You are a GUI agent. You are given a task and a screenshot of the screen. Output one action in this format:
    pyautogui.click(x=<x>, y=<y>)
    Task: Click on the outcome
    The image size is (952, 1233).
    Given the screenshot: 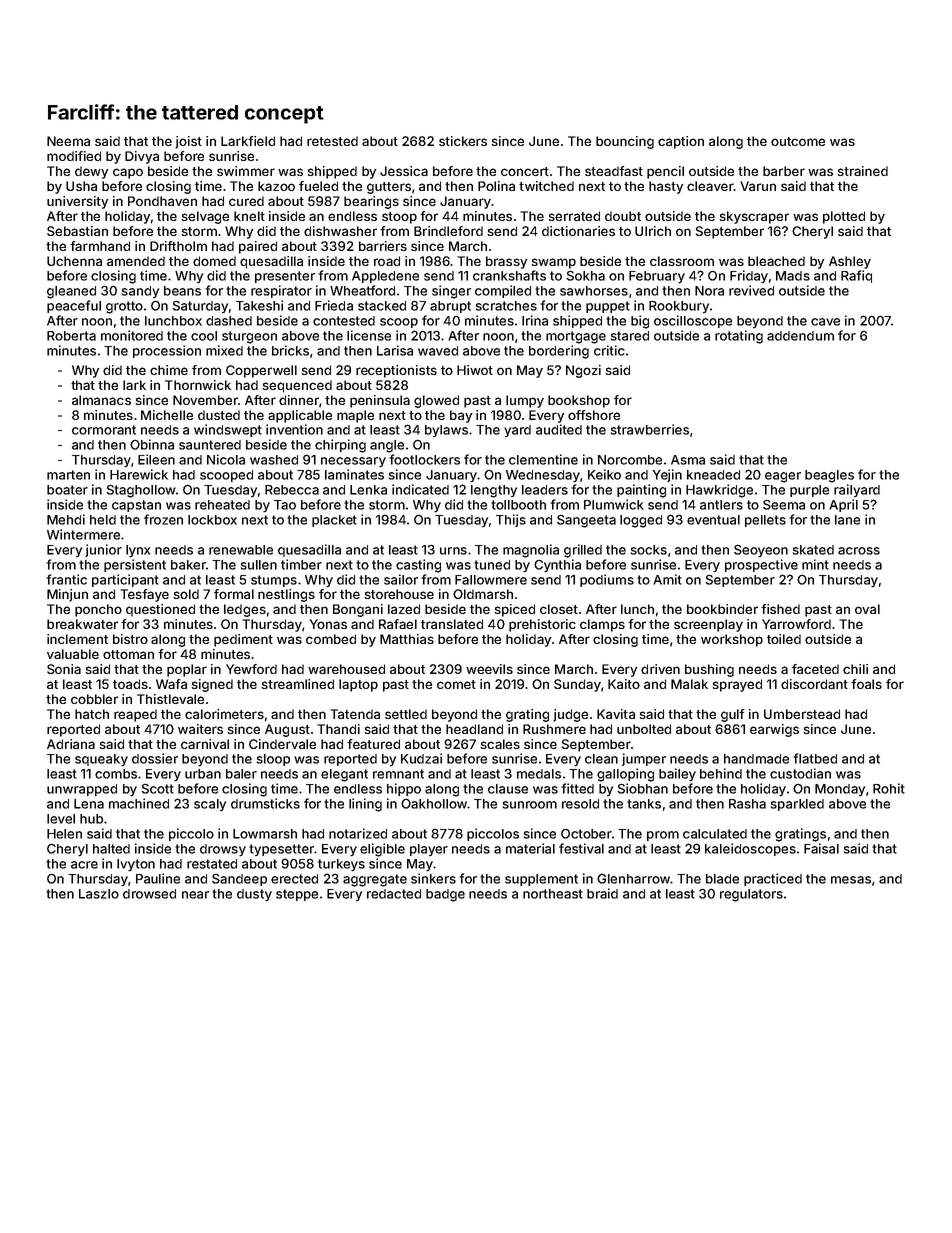 What is the action you would take?
    pyautogui.click(x=798, y=141)
